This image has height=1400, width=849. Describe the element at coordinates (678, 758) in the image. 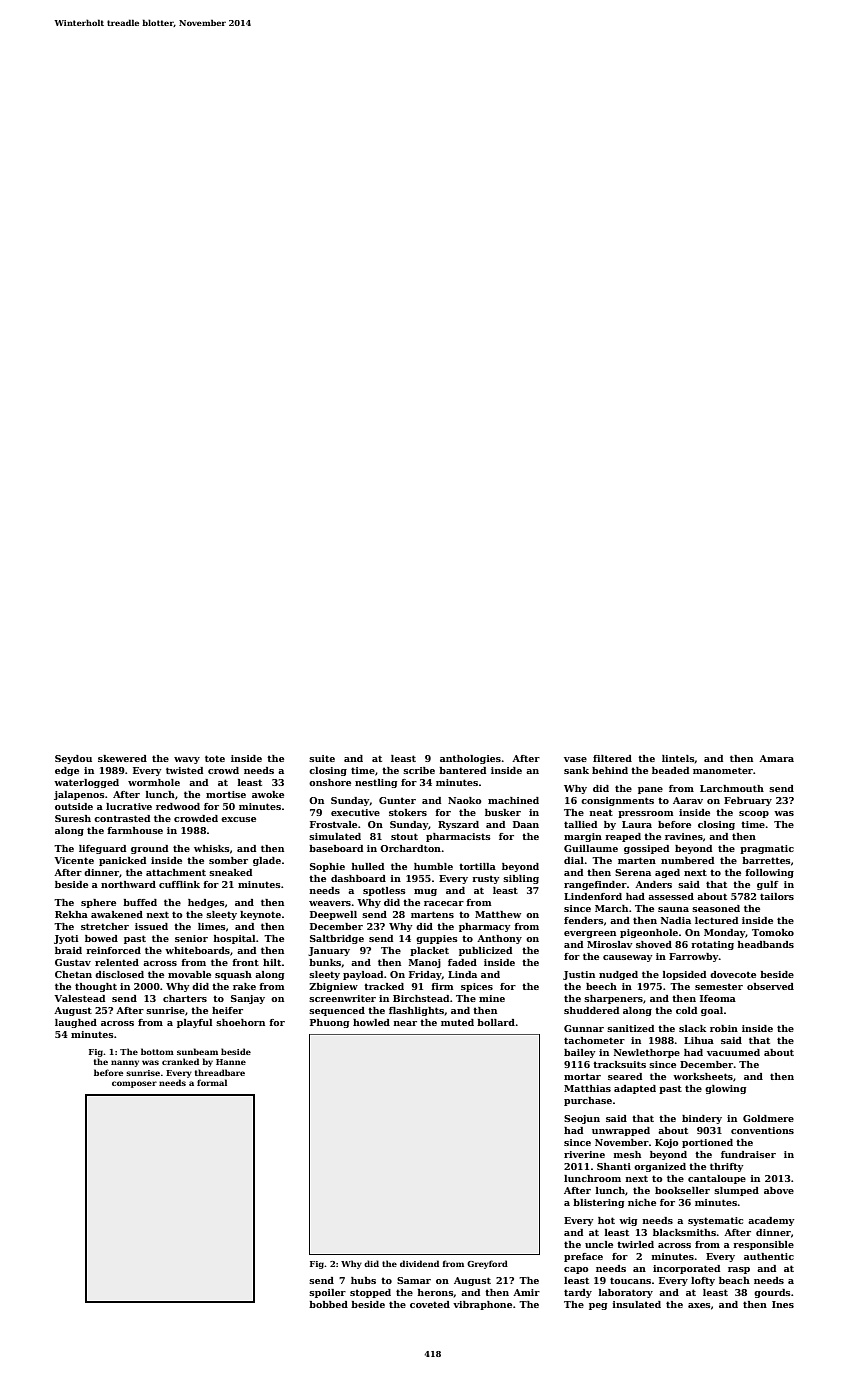

I see `lintels` at that location.
